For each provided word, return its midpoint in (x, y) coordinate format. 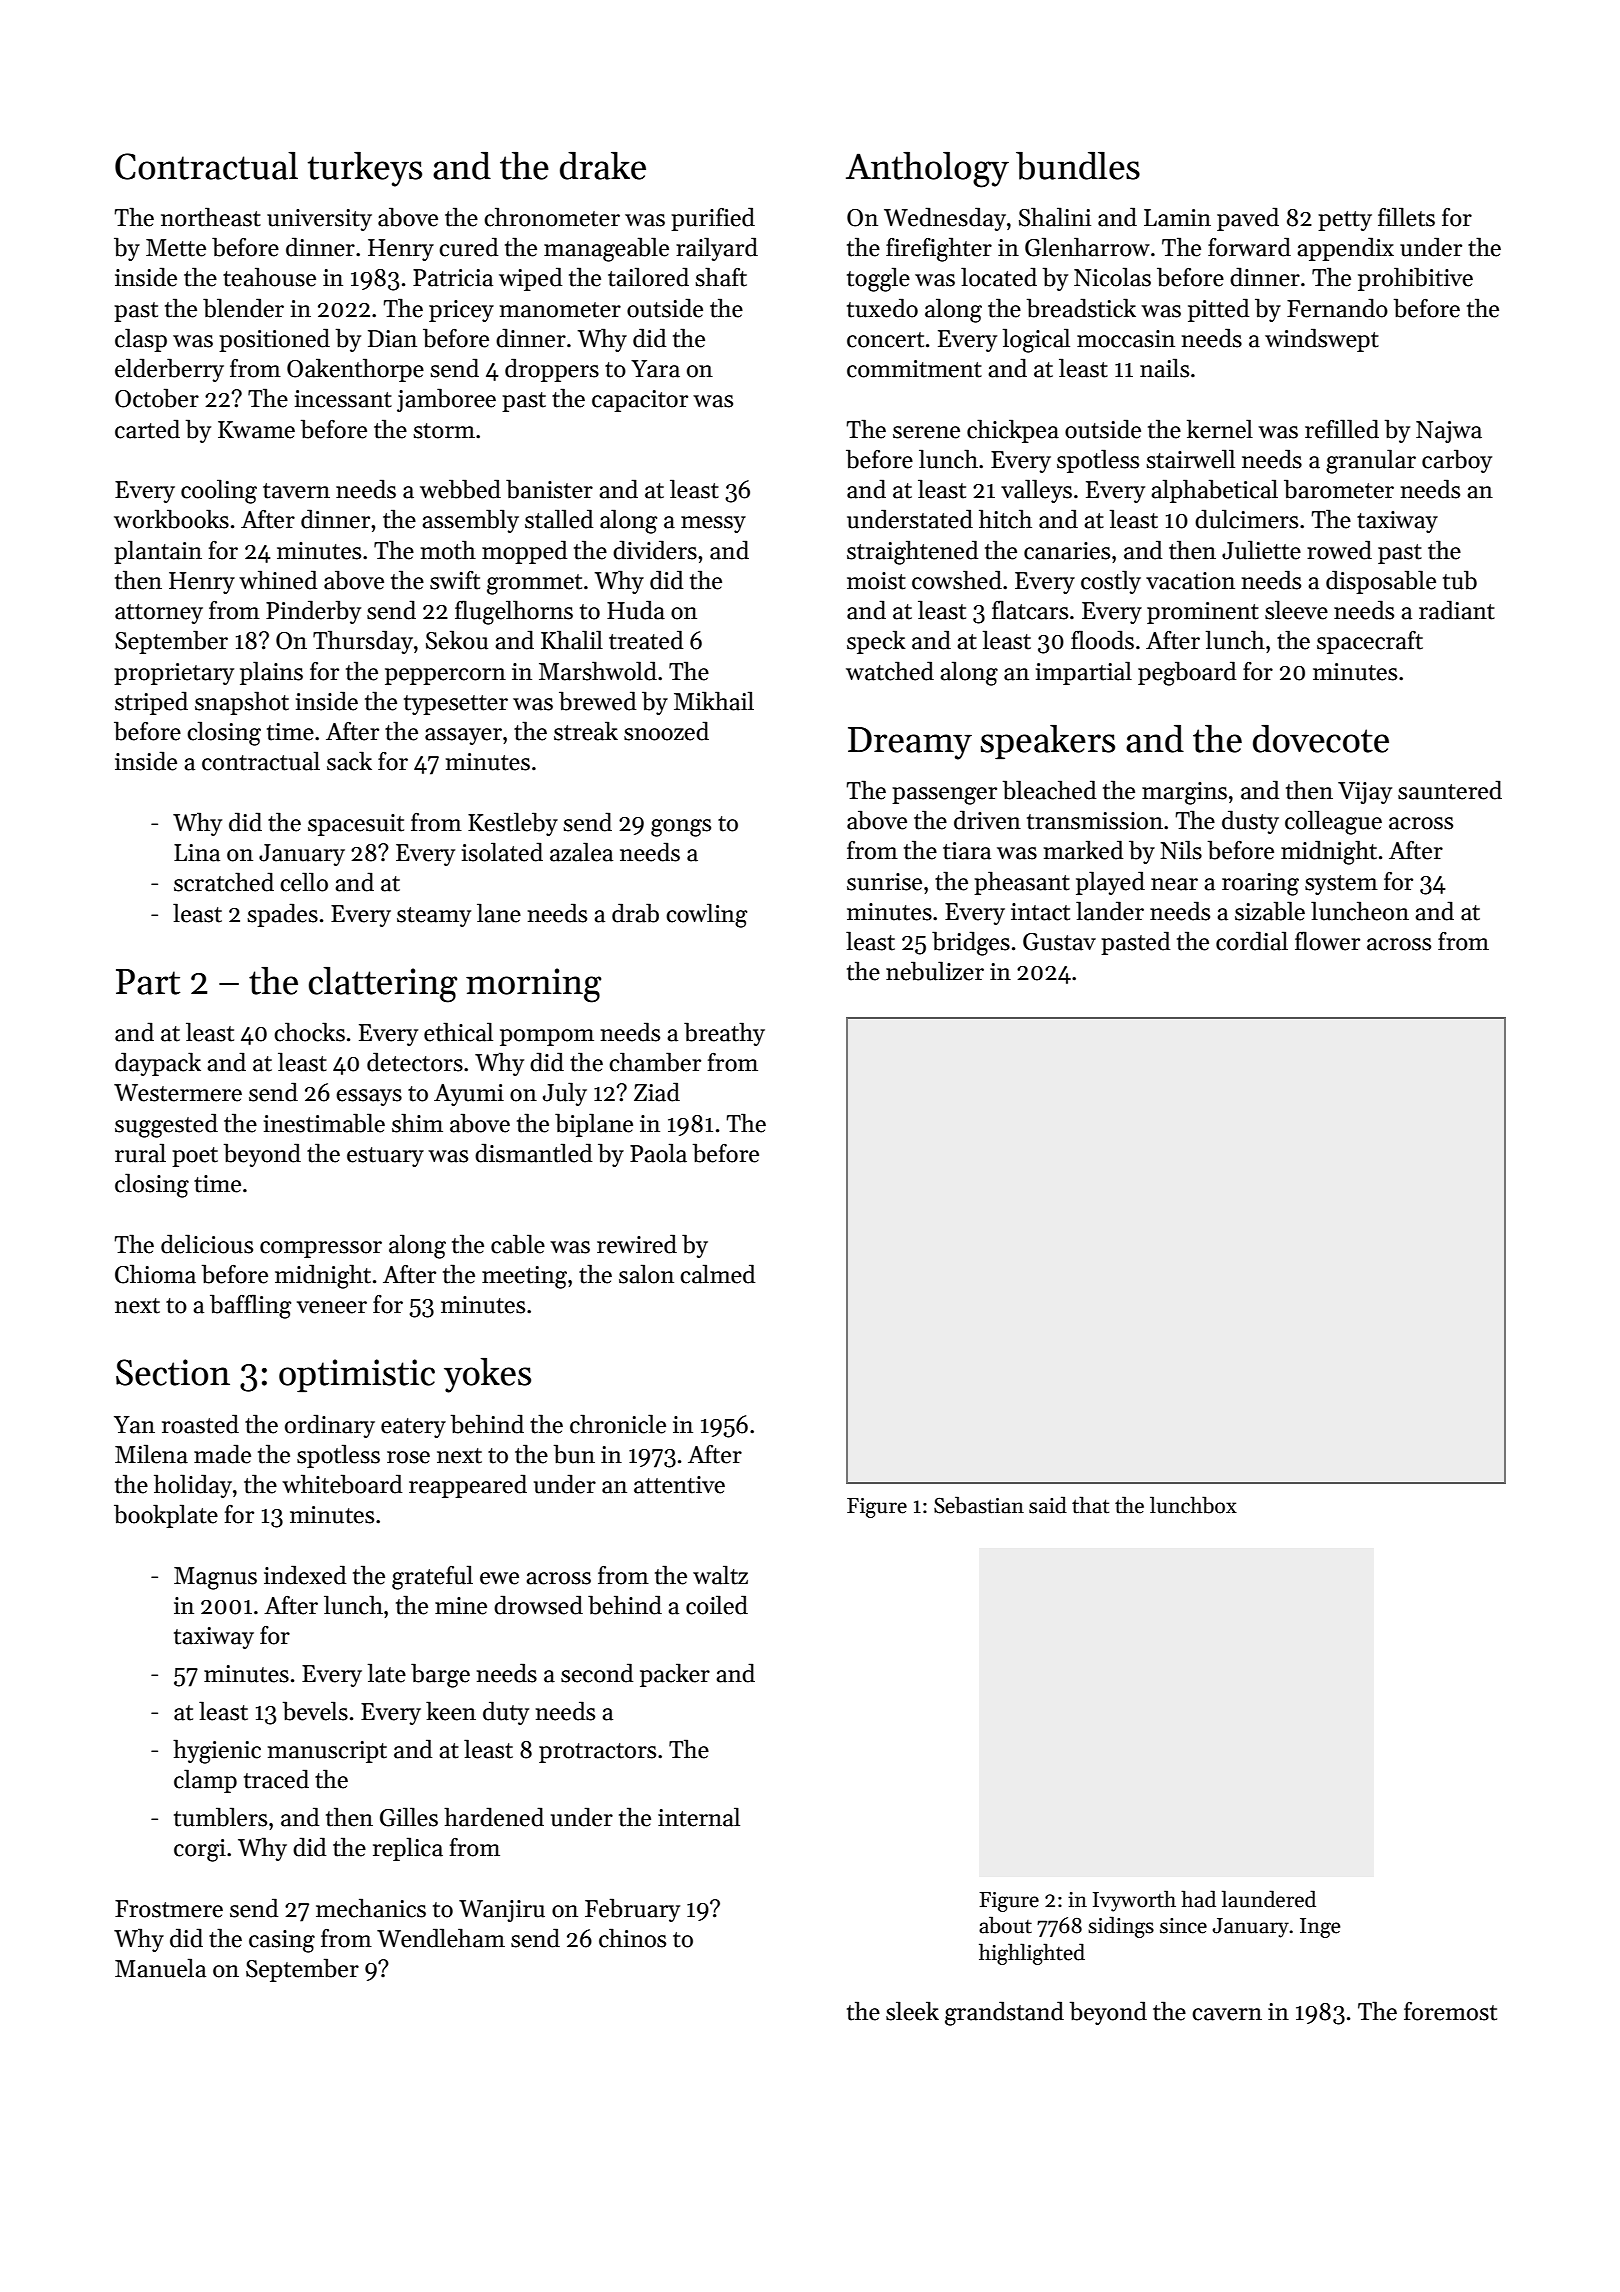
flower (1327, 941)
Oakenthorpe (355, 370)
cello (304, 882)
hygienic (217, 1751)
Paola (658, 1153)
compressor (321, 1249)
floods (1102, 640)
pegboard (1187, 673)
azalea (581, 852)
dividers (655, 550)
